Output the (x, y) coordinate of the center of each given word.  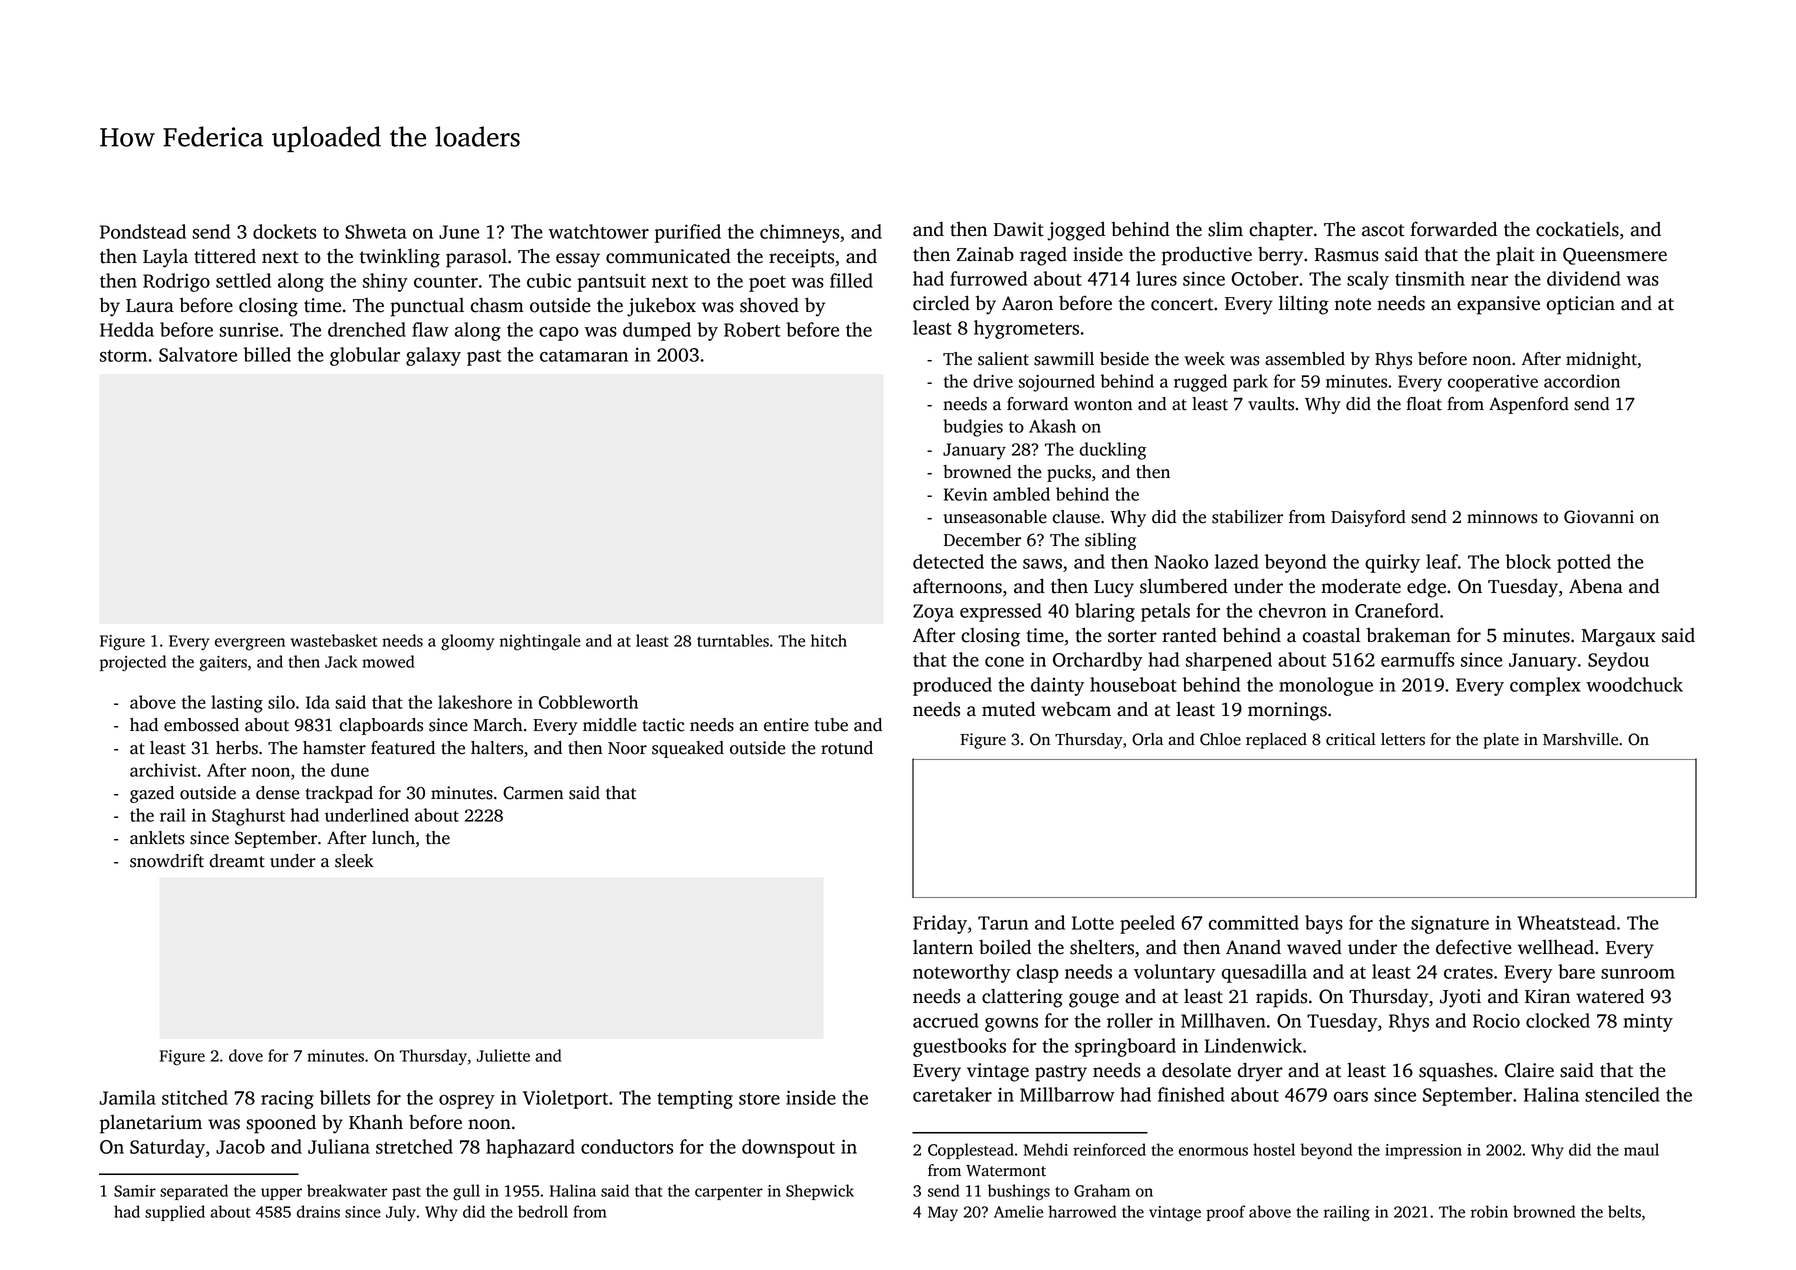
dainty (1057, 686)
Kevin (965, 494)
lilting (1304, 305)
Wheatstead (1566, 922)
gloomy (467, 642)
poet (767, 284)
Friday (940, 924)
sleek (354, 861)
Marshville (1580, 739)
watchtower (598, 231)
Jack (341, 661)
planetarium (151, 1124)
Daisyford (1368, 518)
